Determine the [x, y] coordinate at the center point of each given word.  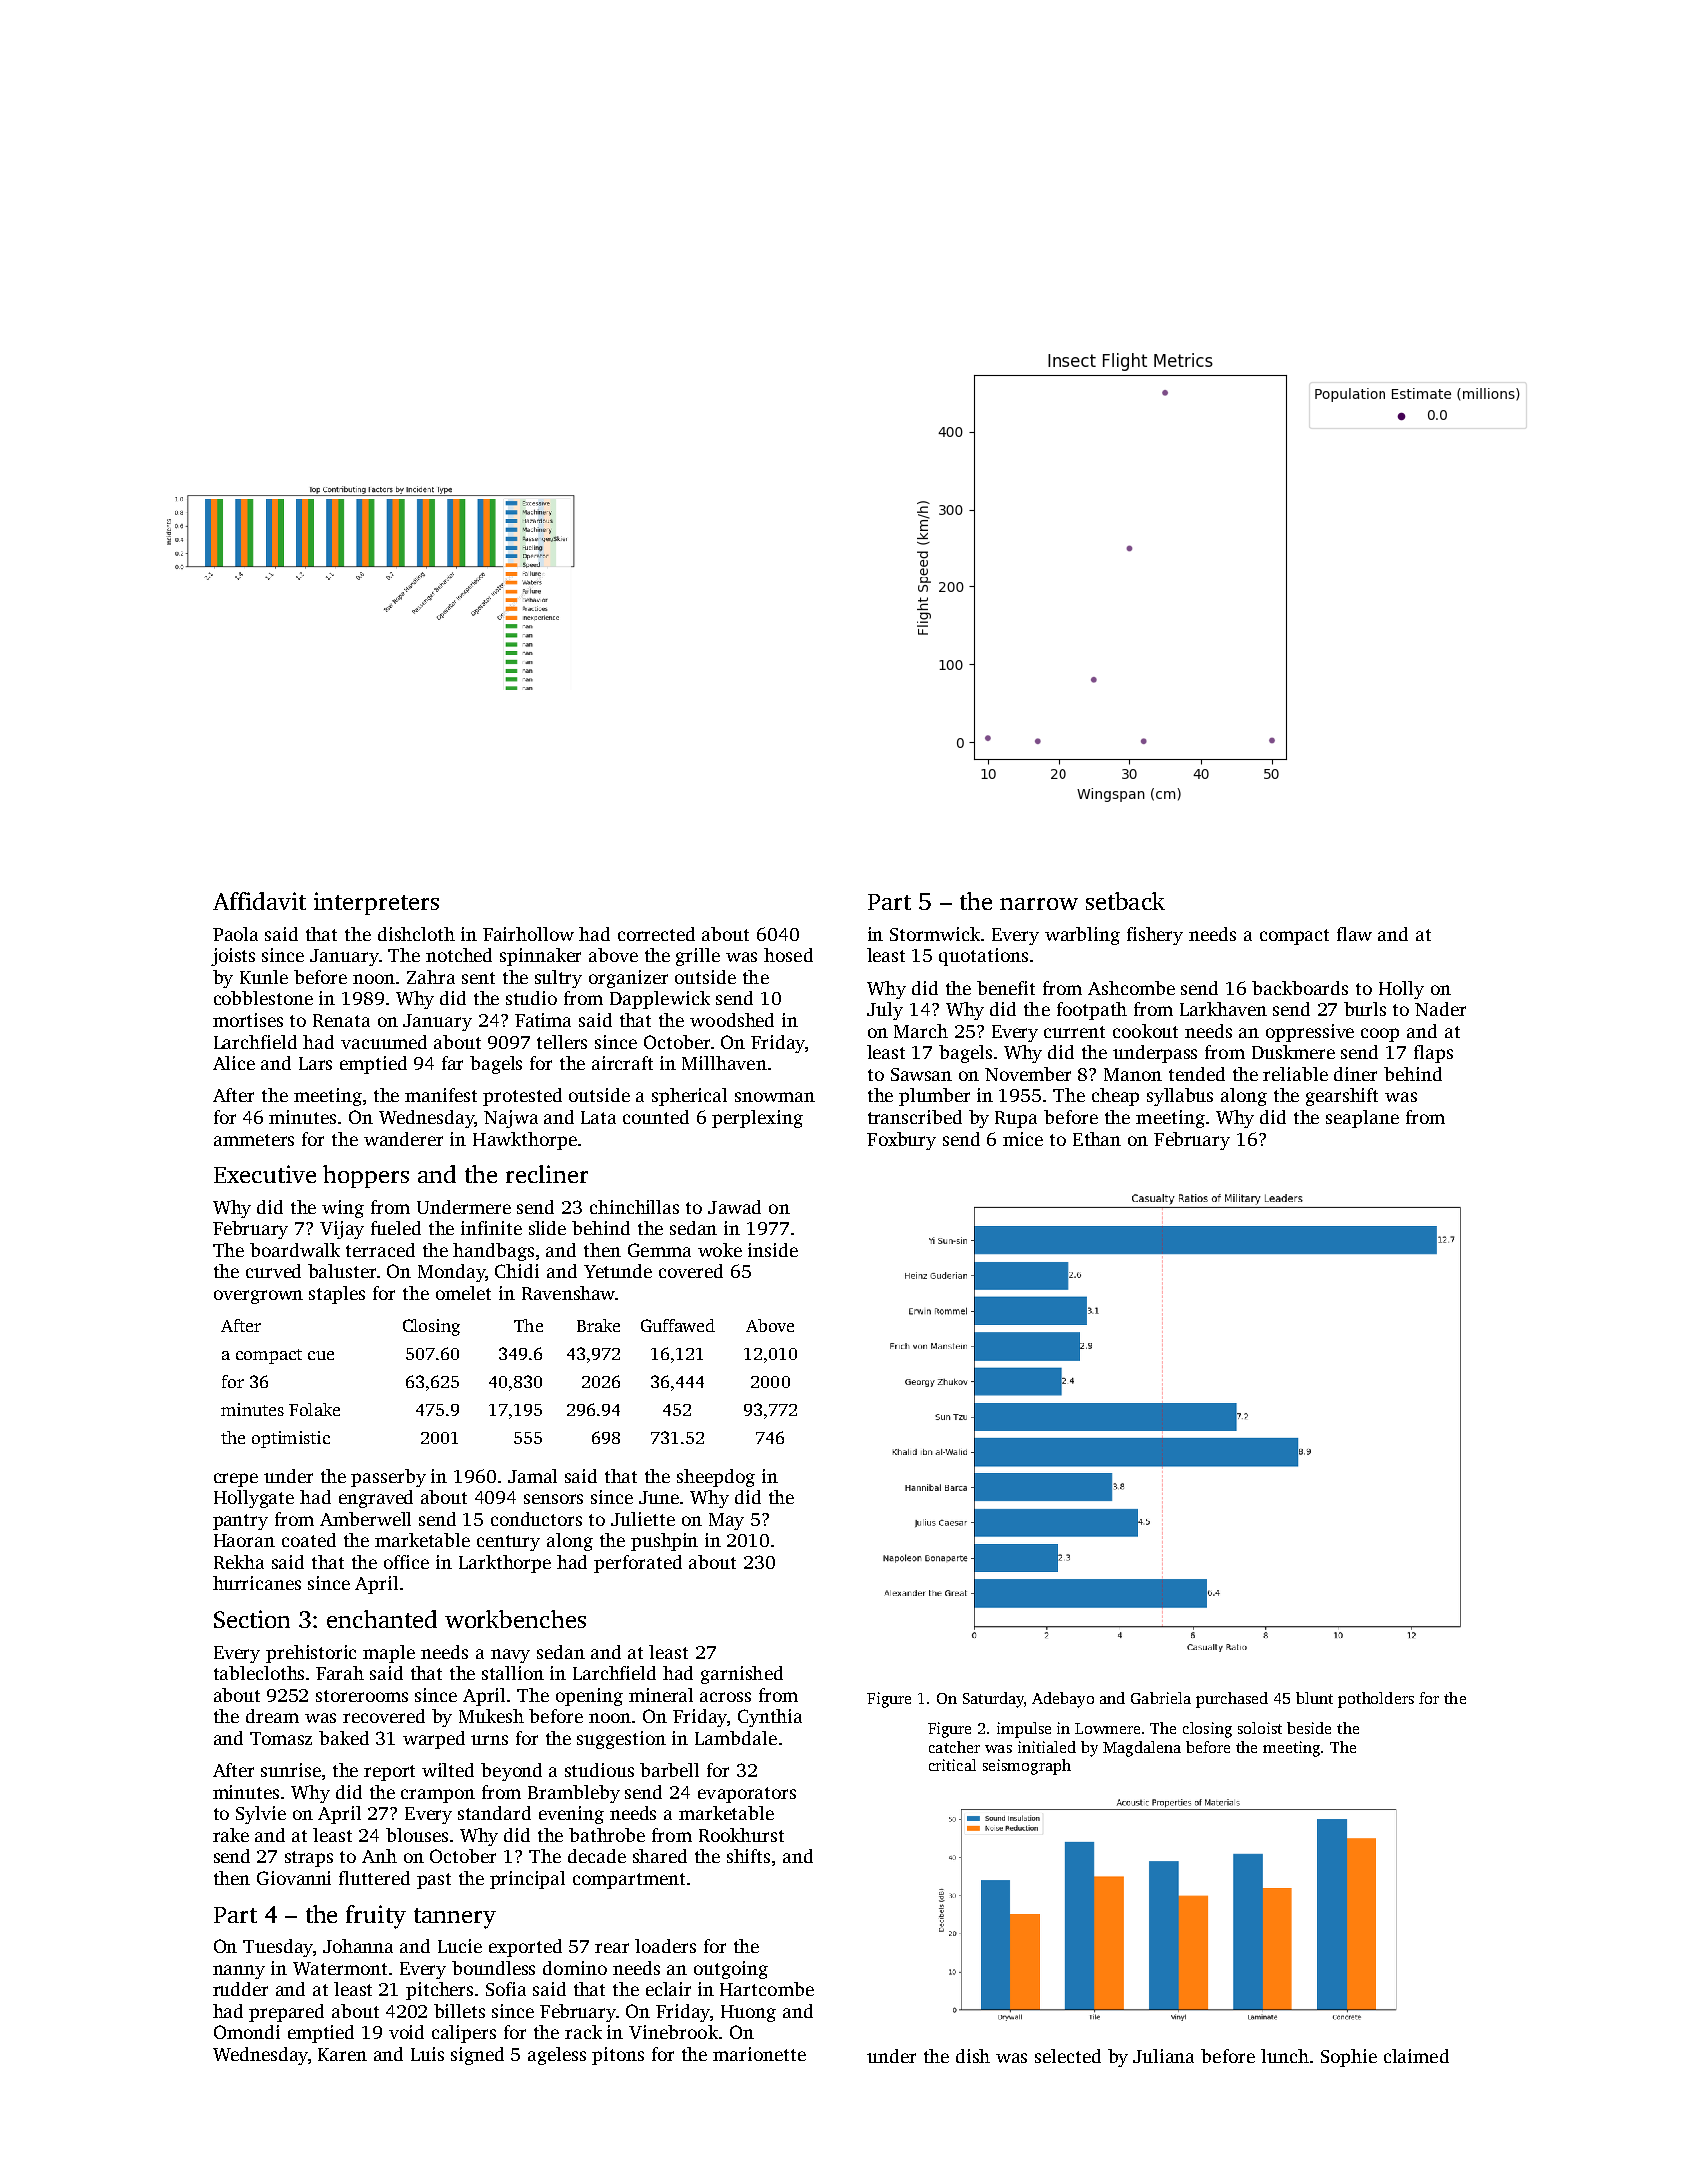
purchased [1232, 1700]
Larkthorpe [505, 1564]
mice [1023, 1139]
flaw [1354, 934]
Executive [265, 1174]
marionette [759, 2054]
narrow [1039, 904]
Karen [342, 2054]
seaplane [1362, 1119]
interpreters [376, 903]
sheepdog [716, 1478]
